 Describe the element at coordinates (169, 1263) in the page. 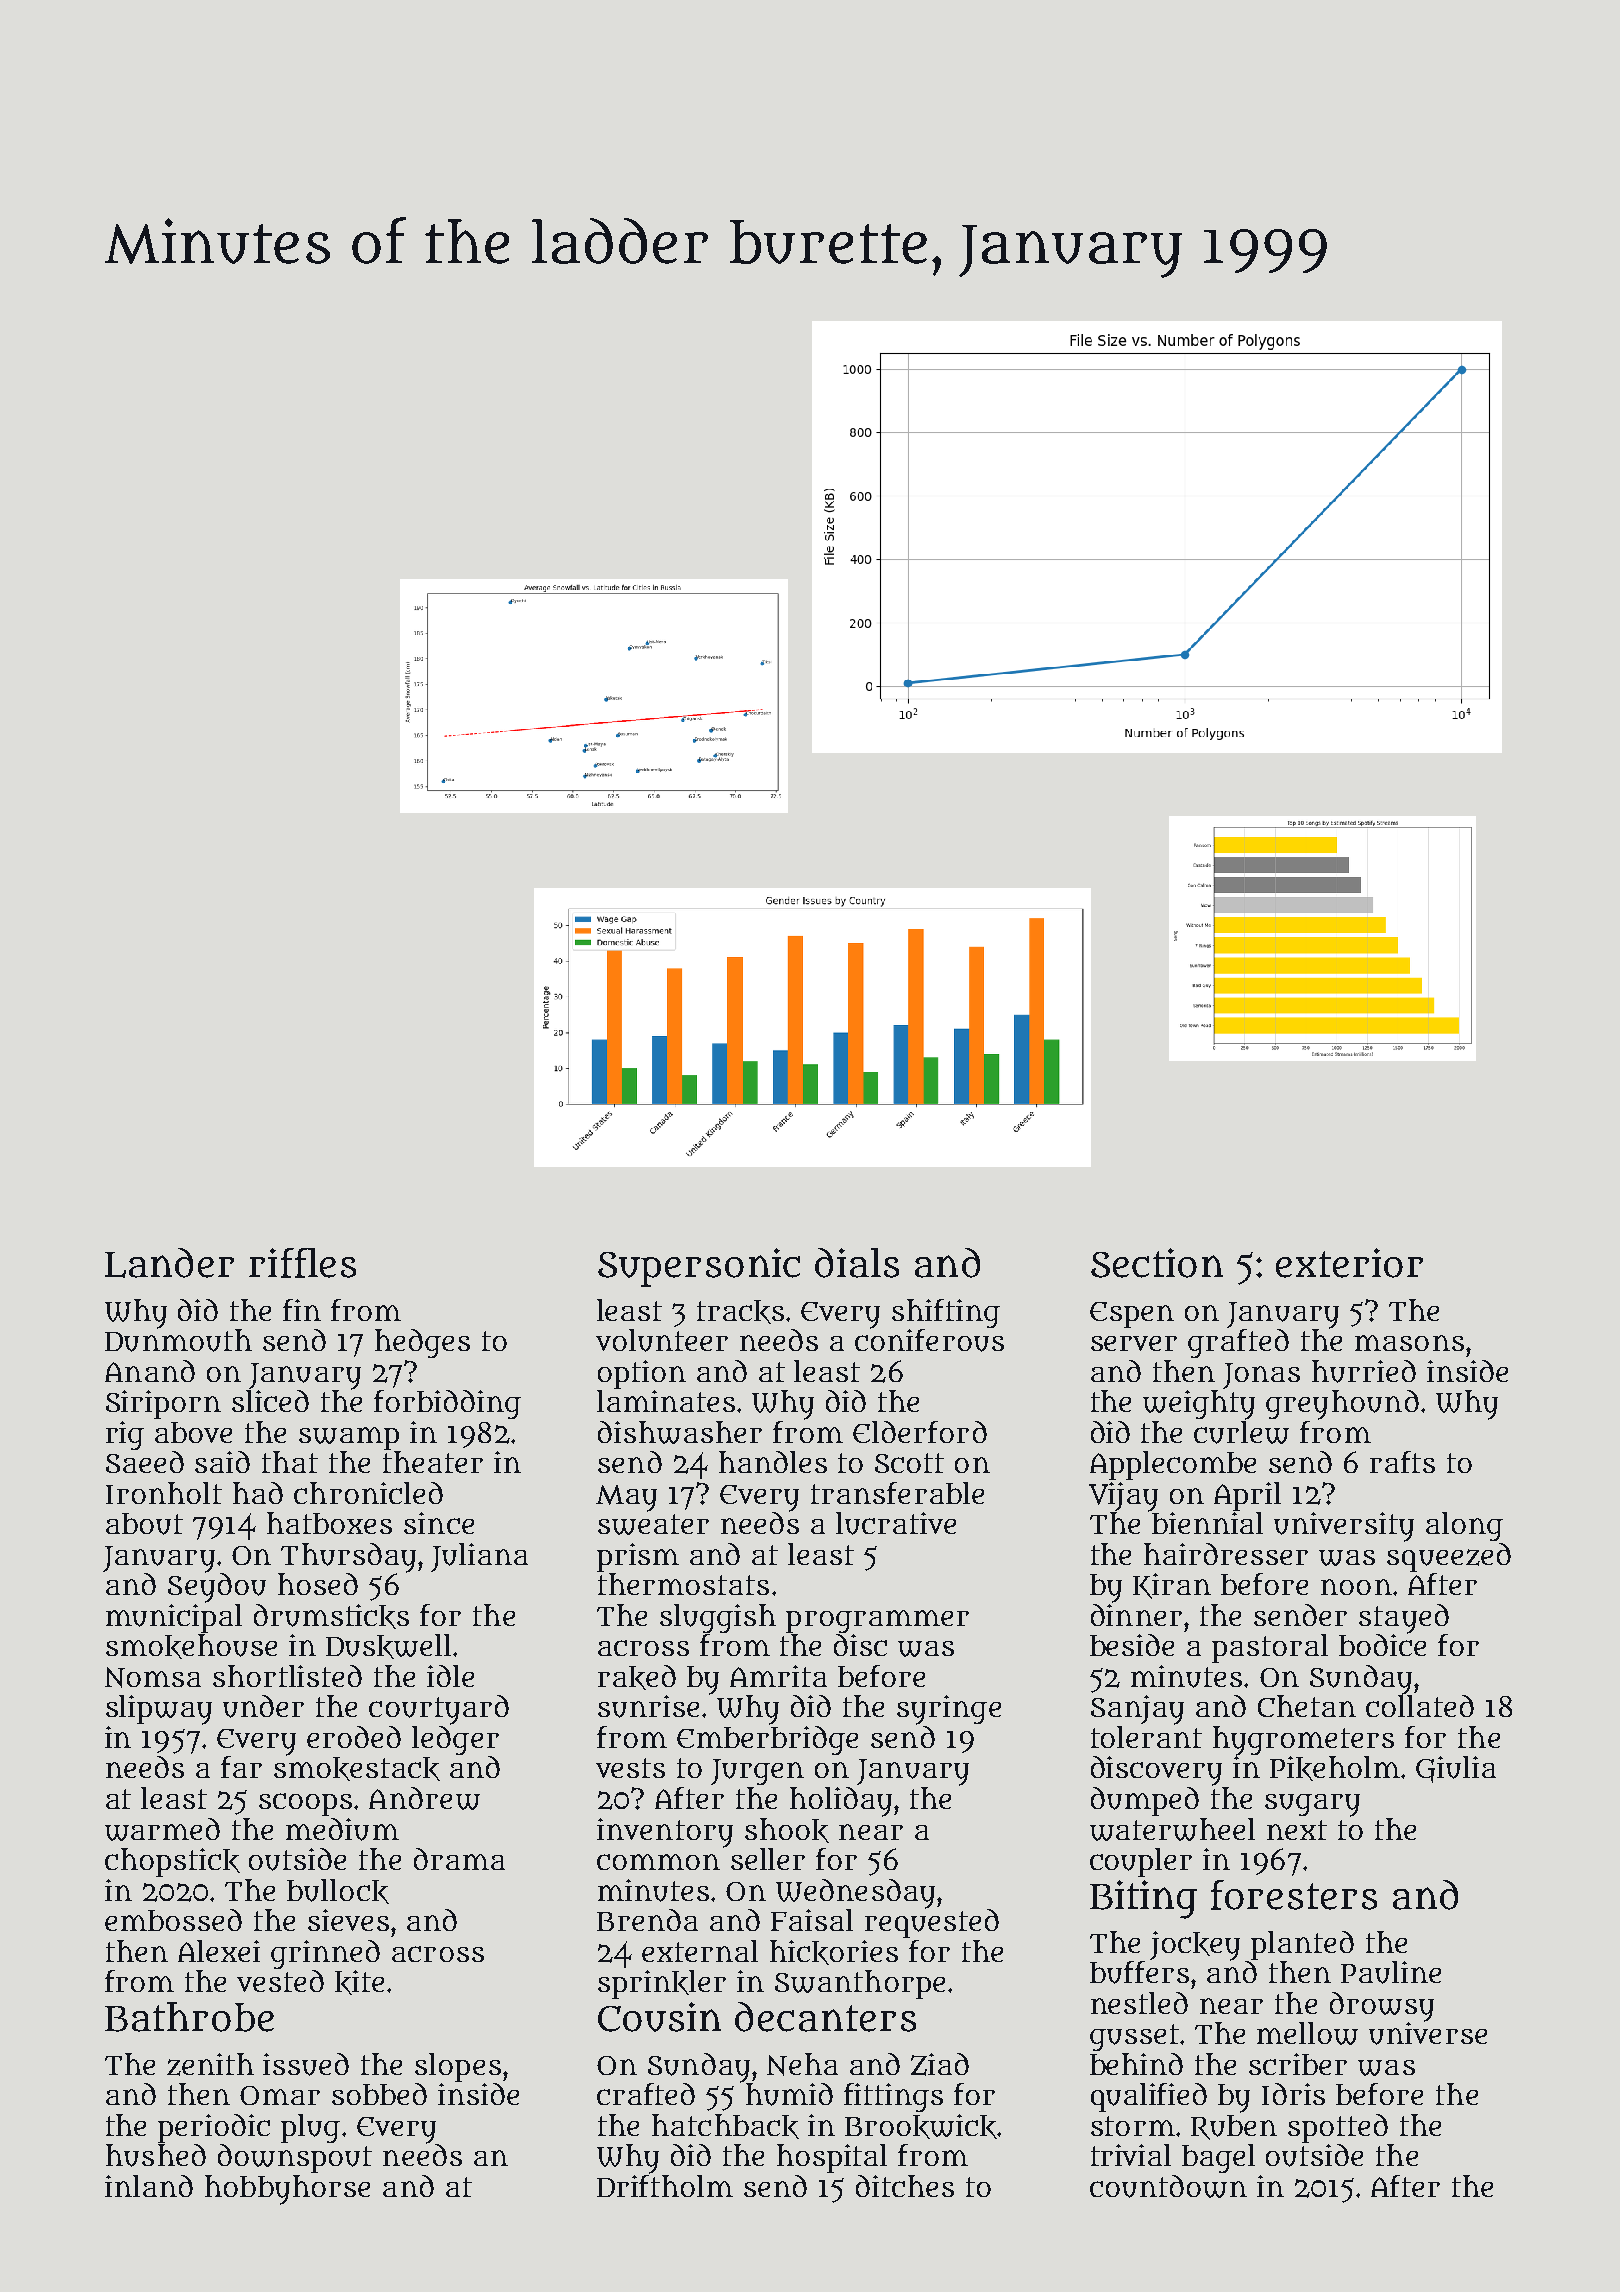

I see `Lander` at that location.
